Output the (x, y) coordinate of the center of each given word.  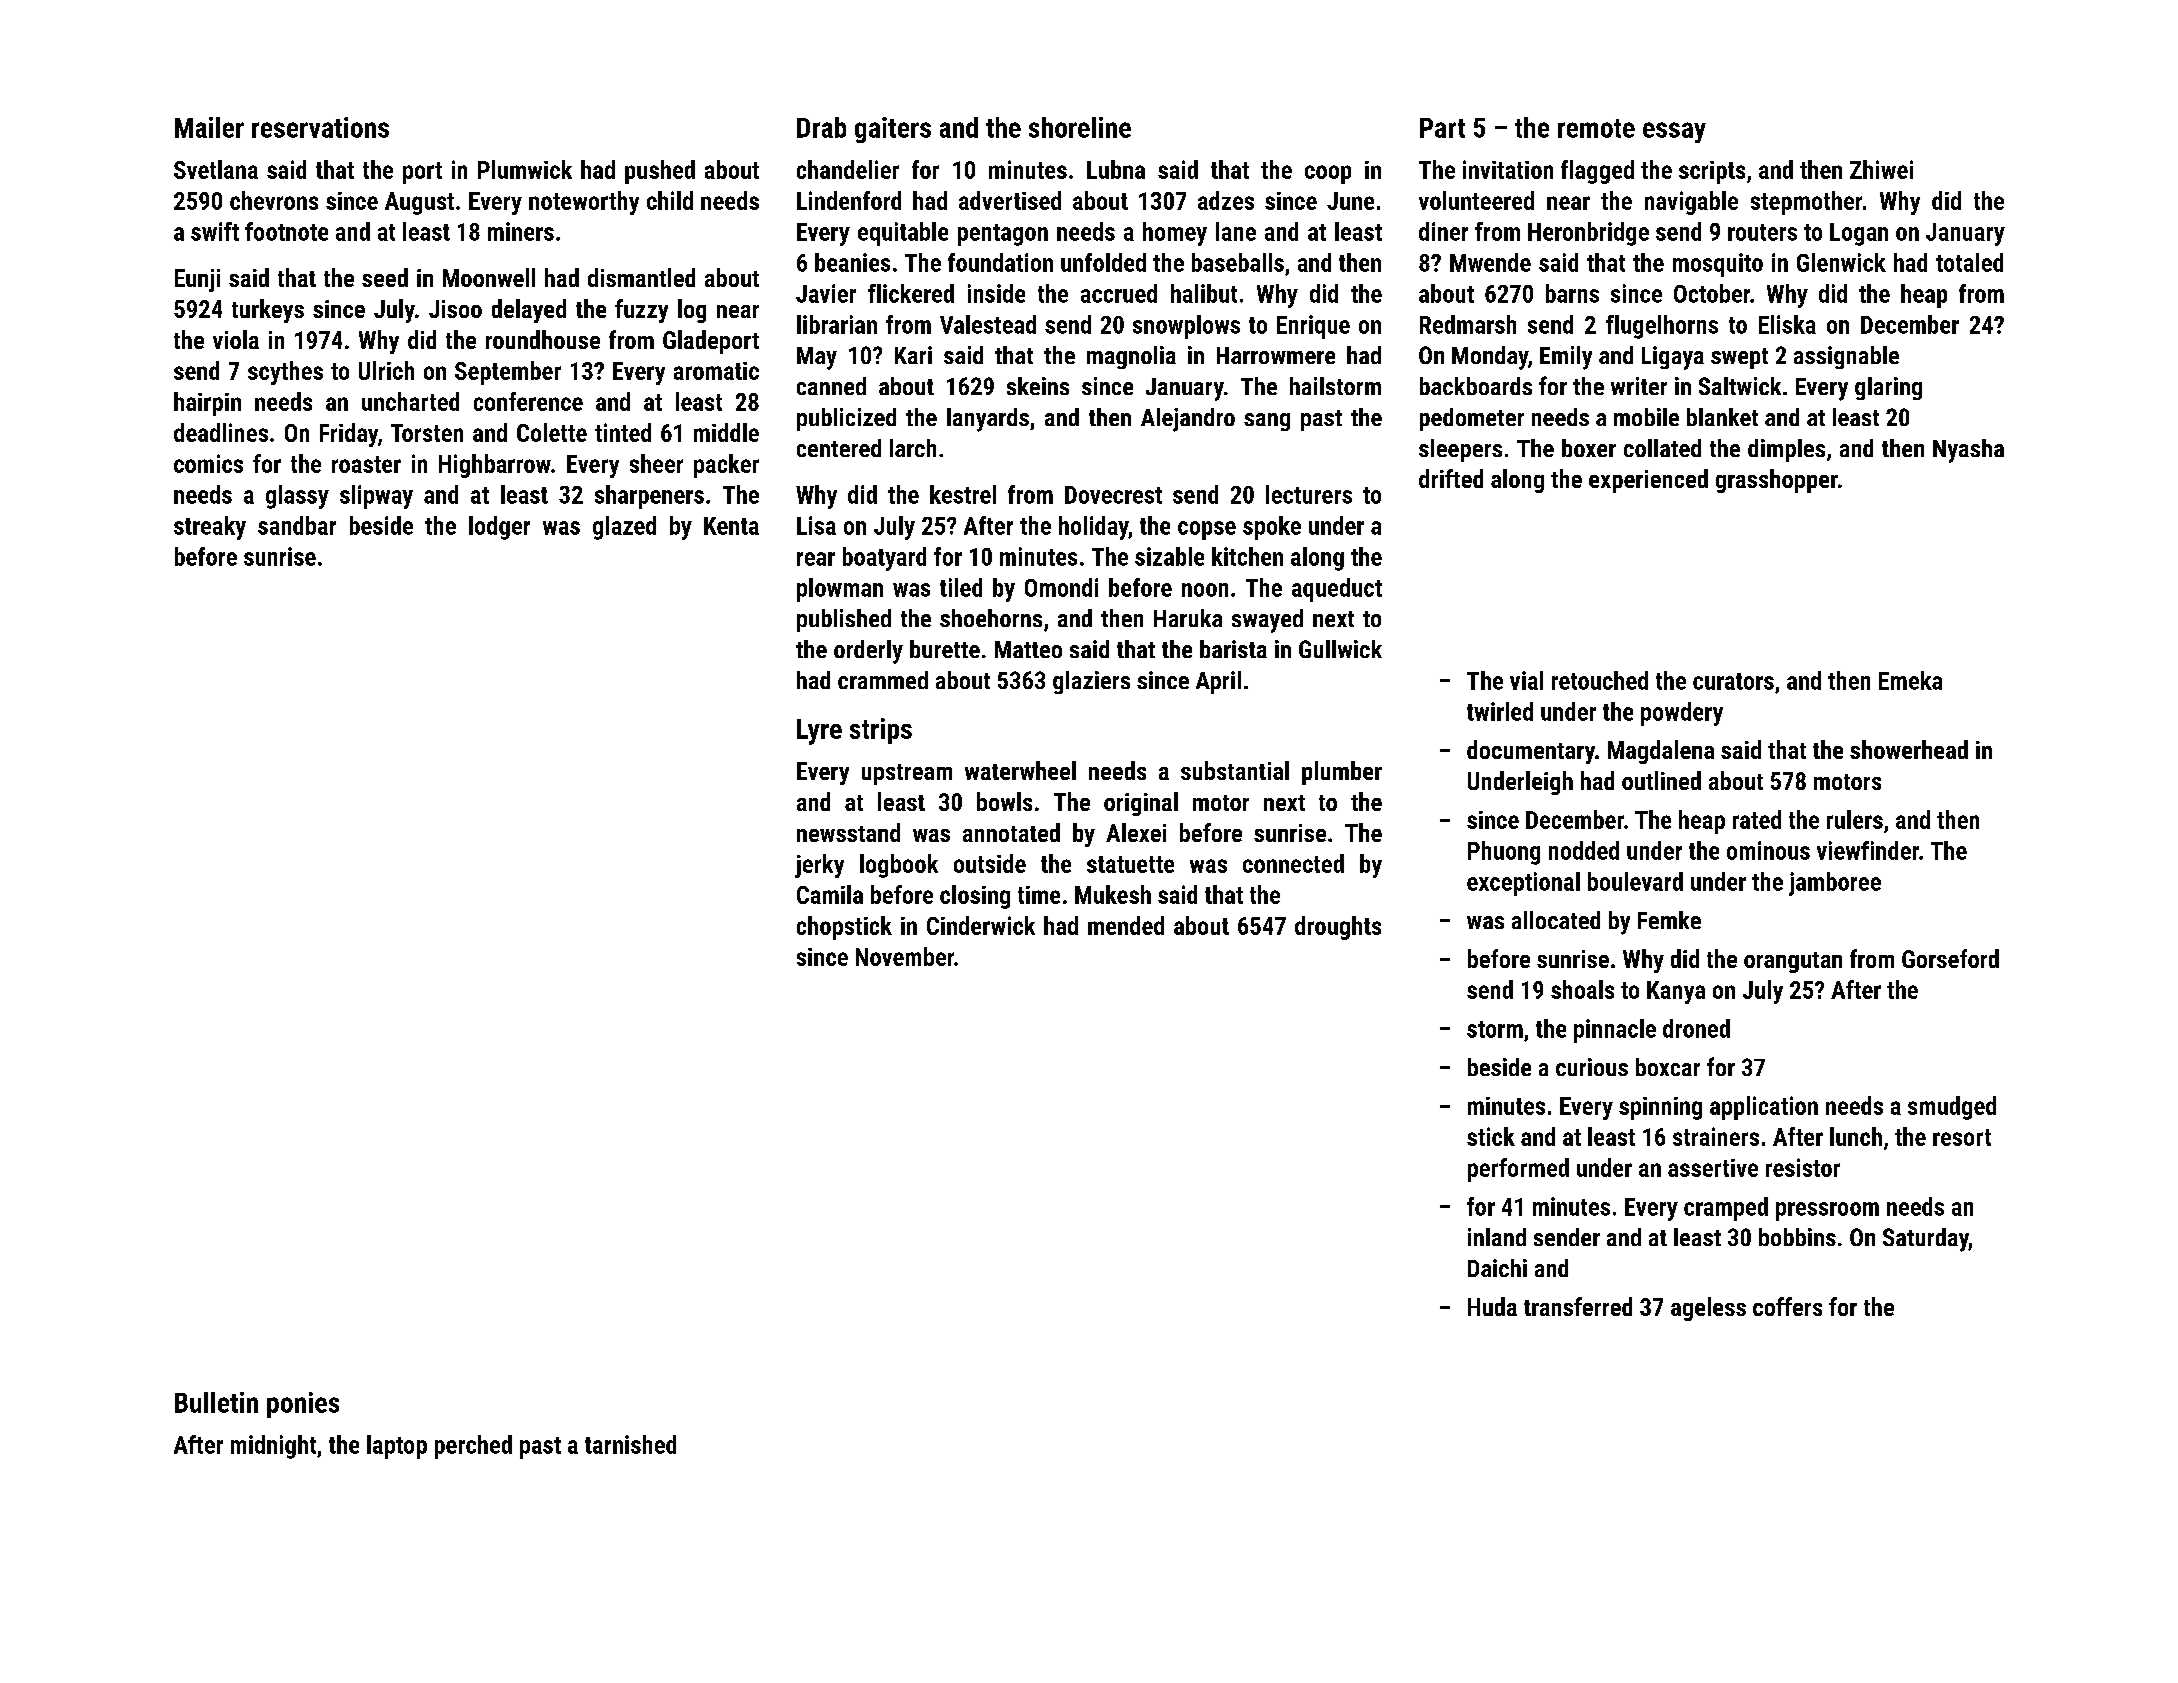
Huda (1492, 1306)
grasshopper (1777, 481)
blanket (1722, 417)
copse (1207, 530)
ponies (303, 1405)
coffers (1787, 1306)
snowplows (1186, 327)
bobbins (1797, 1237)
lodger (499, 528)
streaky (210, 528)
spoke (1272, 528)
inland (1497, 1237)
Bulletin (216, 1402)
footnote (286, 231)
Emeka (1910, 680)
